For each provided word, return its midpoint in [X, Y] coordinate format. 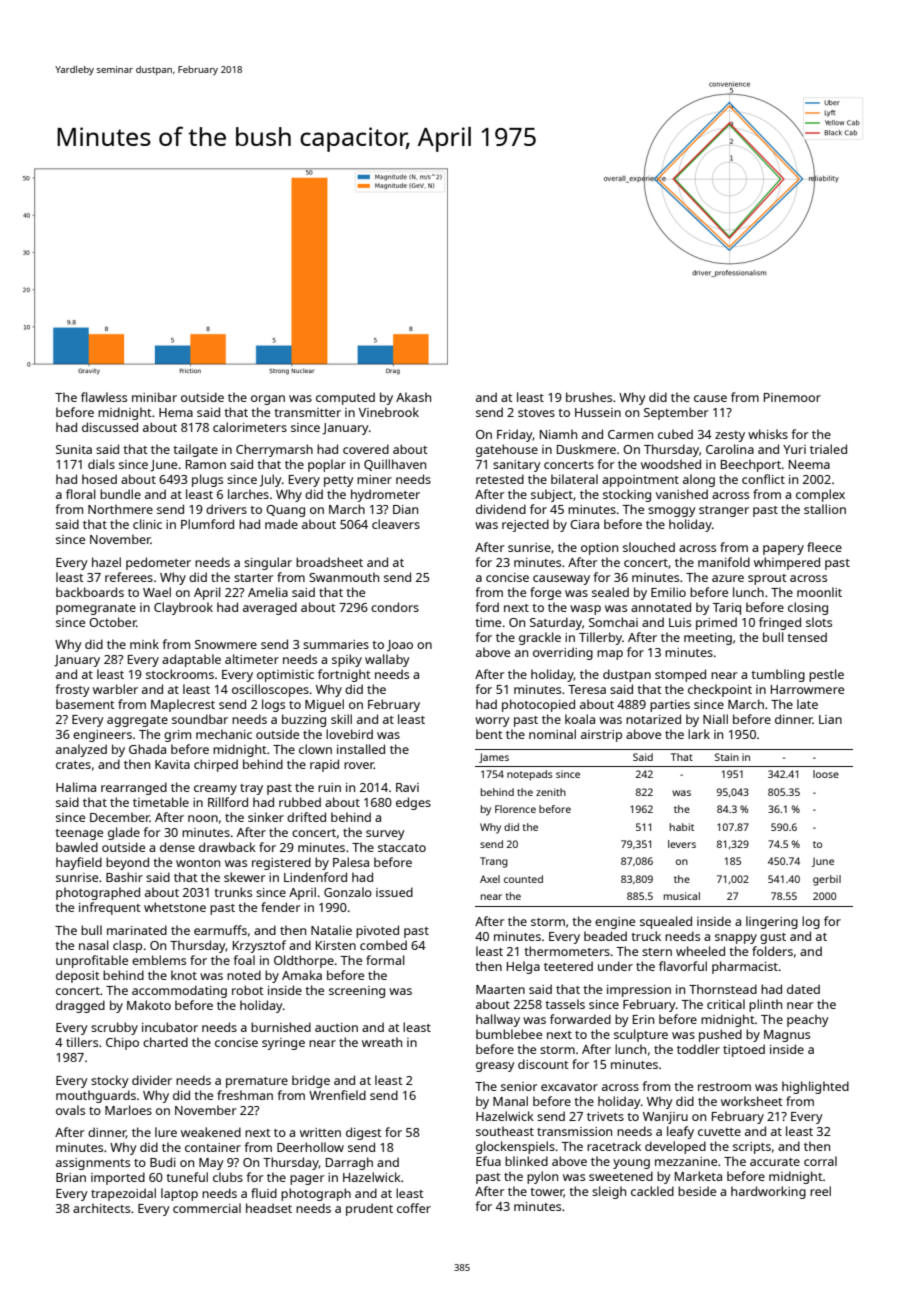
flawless [104, 397]
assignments [93, 1164]
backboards [90, 592]
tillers [82, 1042]
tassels [565, 1004]
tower [547, 1193]
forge [545, 593]
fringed [780, 623]
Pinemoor [792, 397]
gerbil [827, 880]
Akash [413, 397]
